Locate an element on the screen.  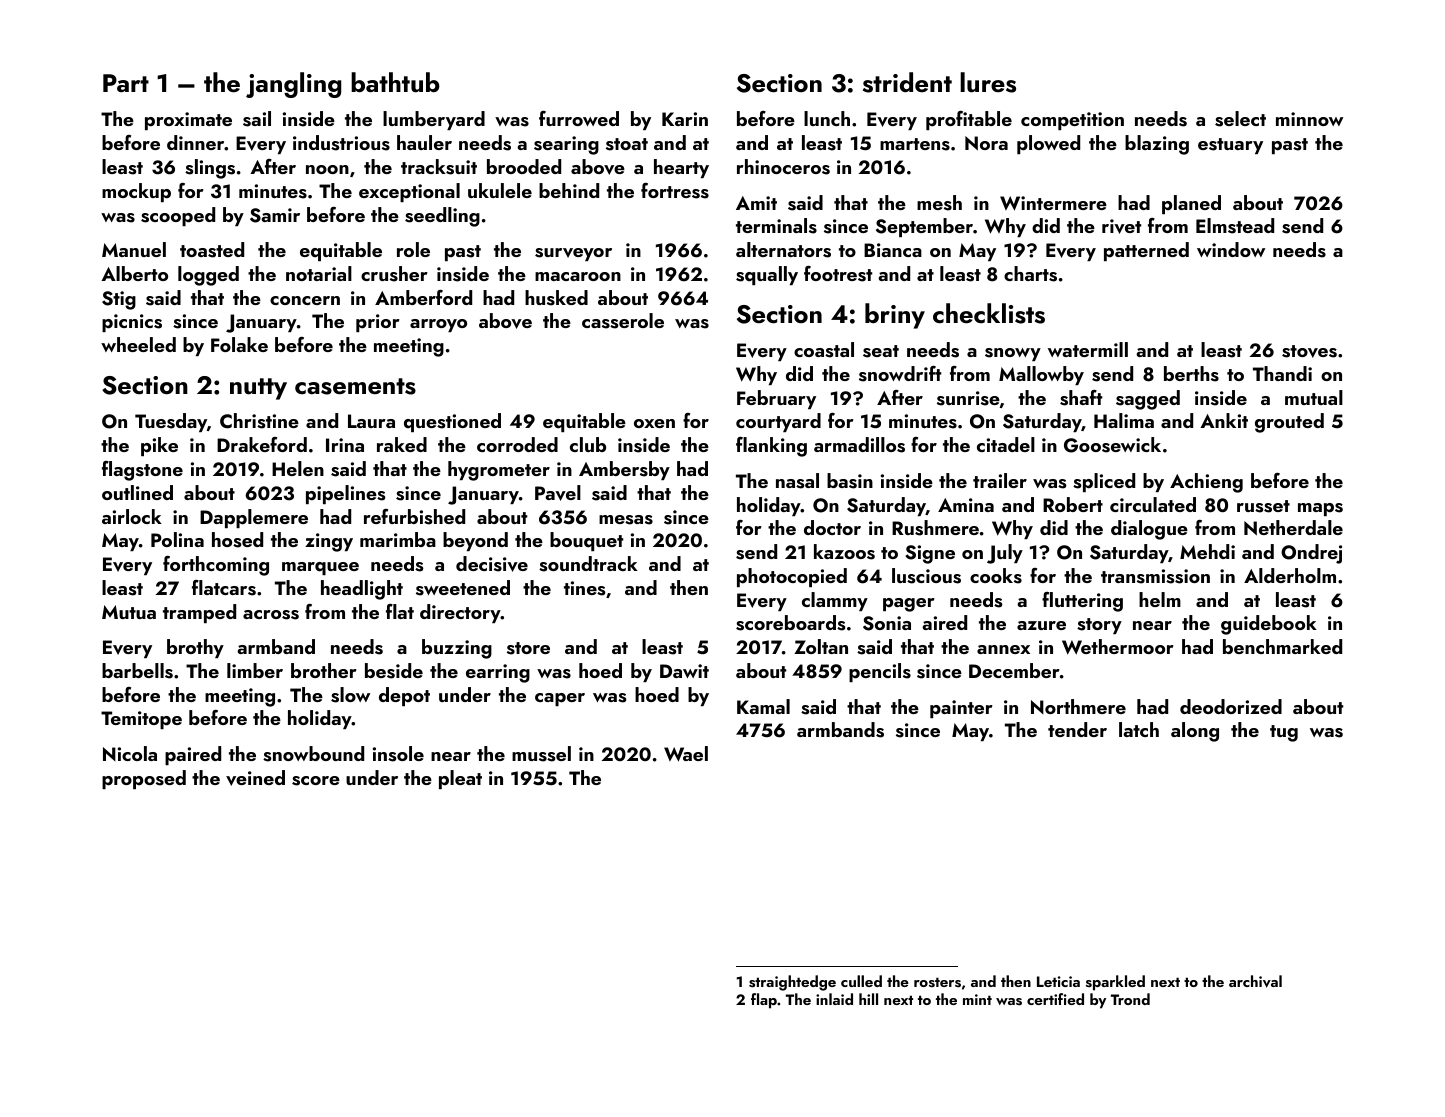
archival is located at coordinates (1255, 981).
